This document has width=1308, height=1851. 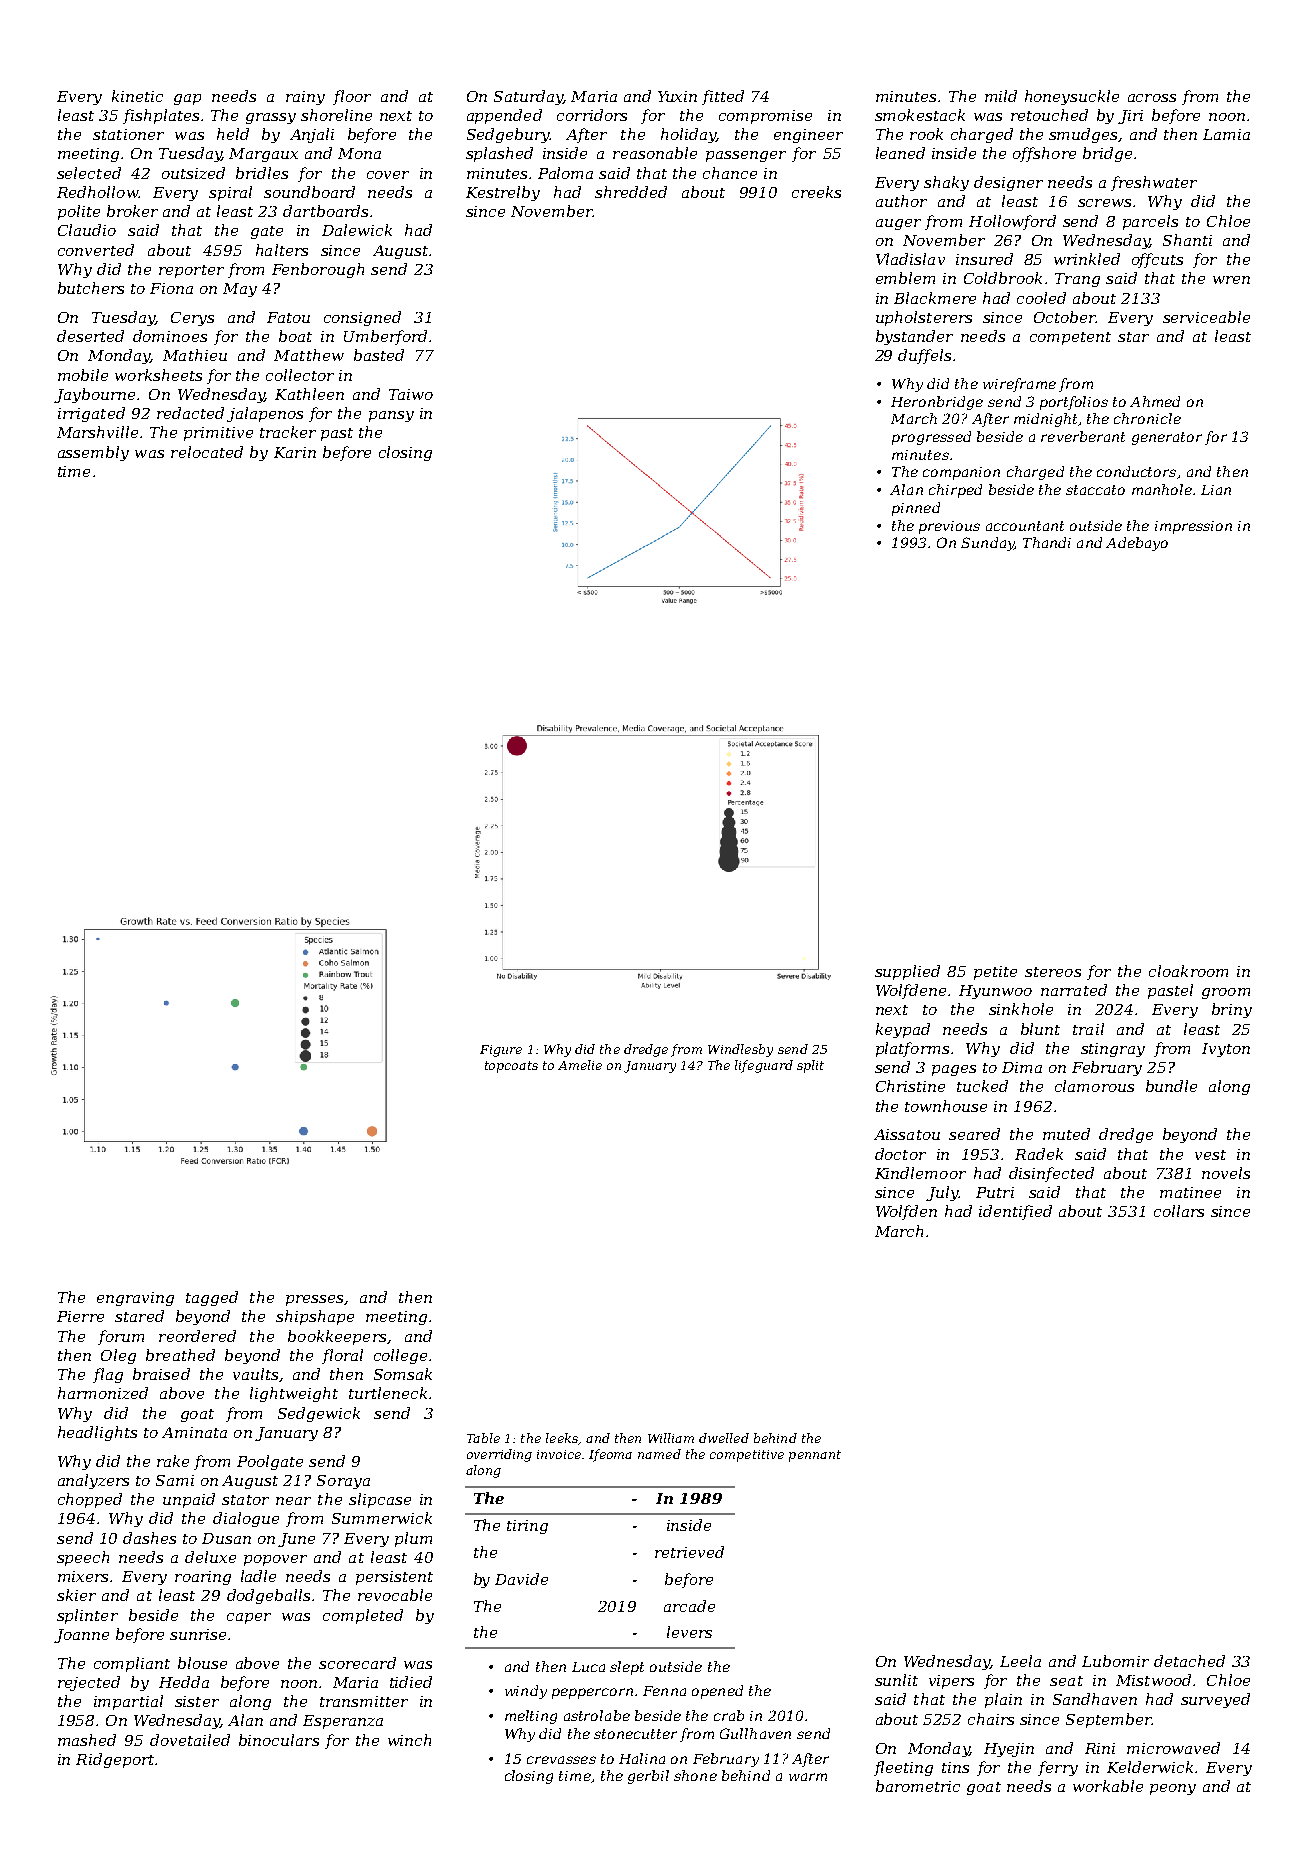 What do you see at coordinates (916, 509) in the document?
I see `pinned` at bounding box center [916, 509].
